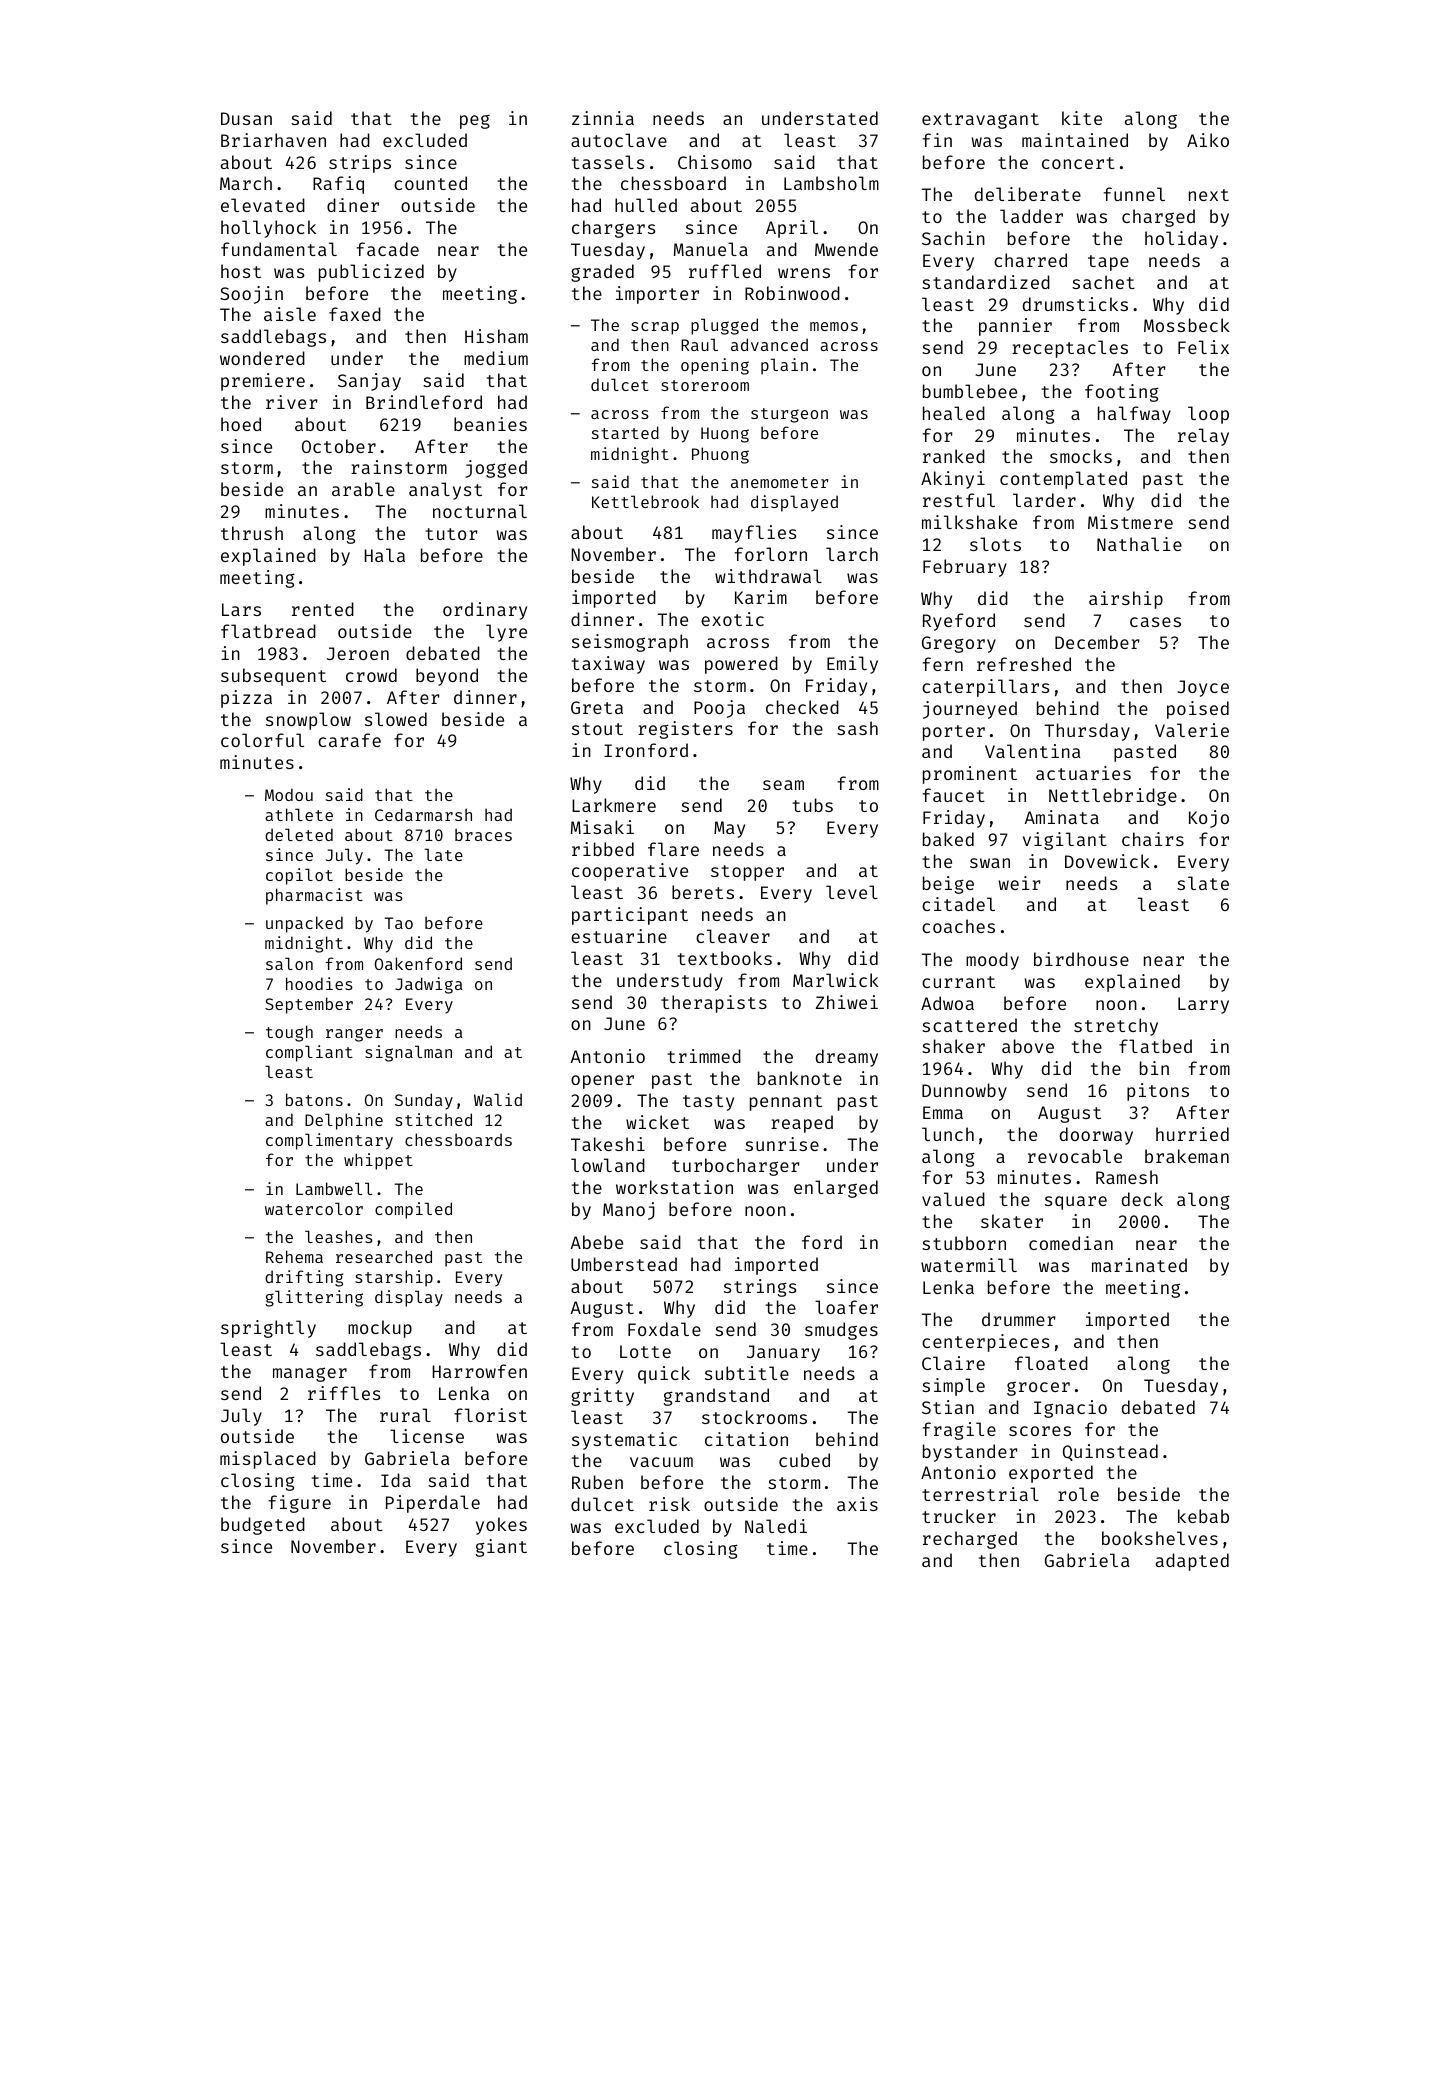  What do you see at coordinates (433, 1504) in the page?
I see `Piperdale` at bounding box center [433, 1504].
